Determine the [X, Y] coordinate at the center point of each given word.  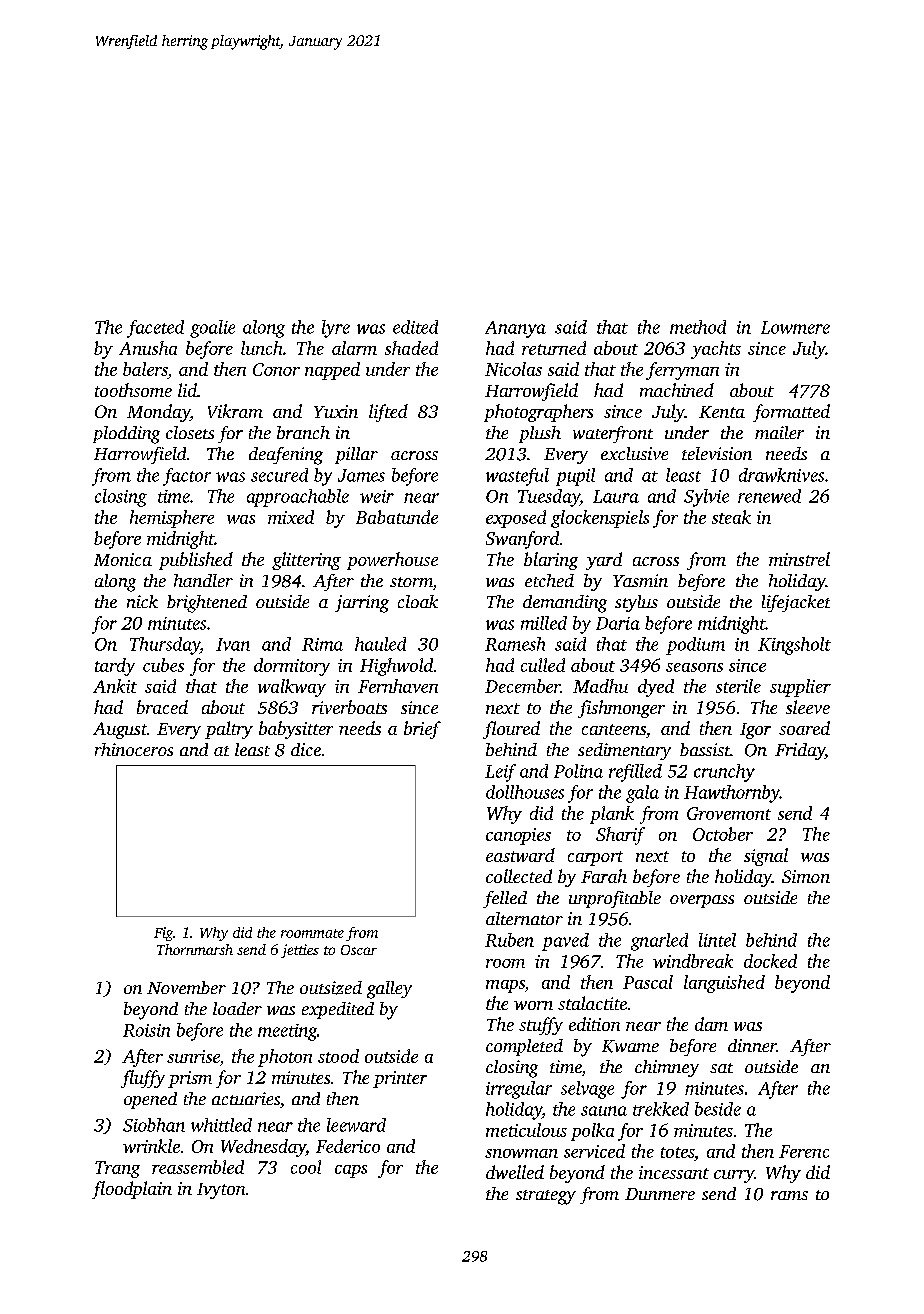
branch [303, 432]
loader [237, 1008]
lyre [336, 329]
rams [789, 1195]
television [717, 453]
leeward [356, 1125]
